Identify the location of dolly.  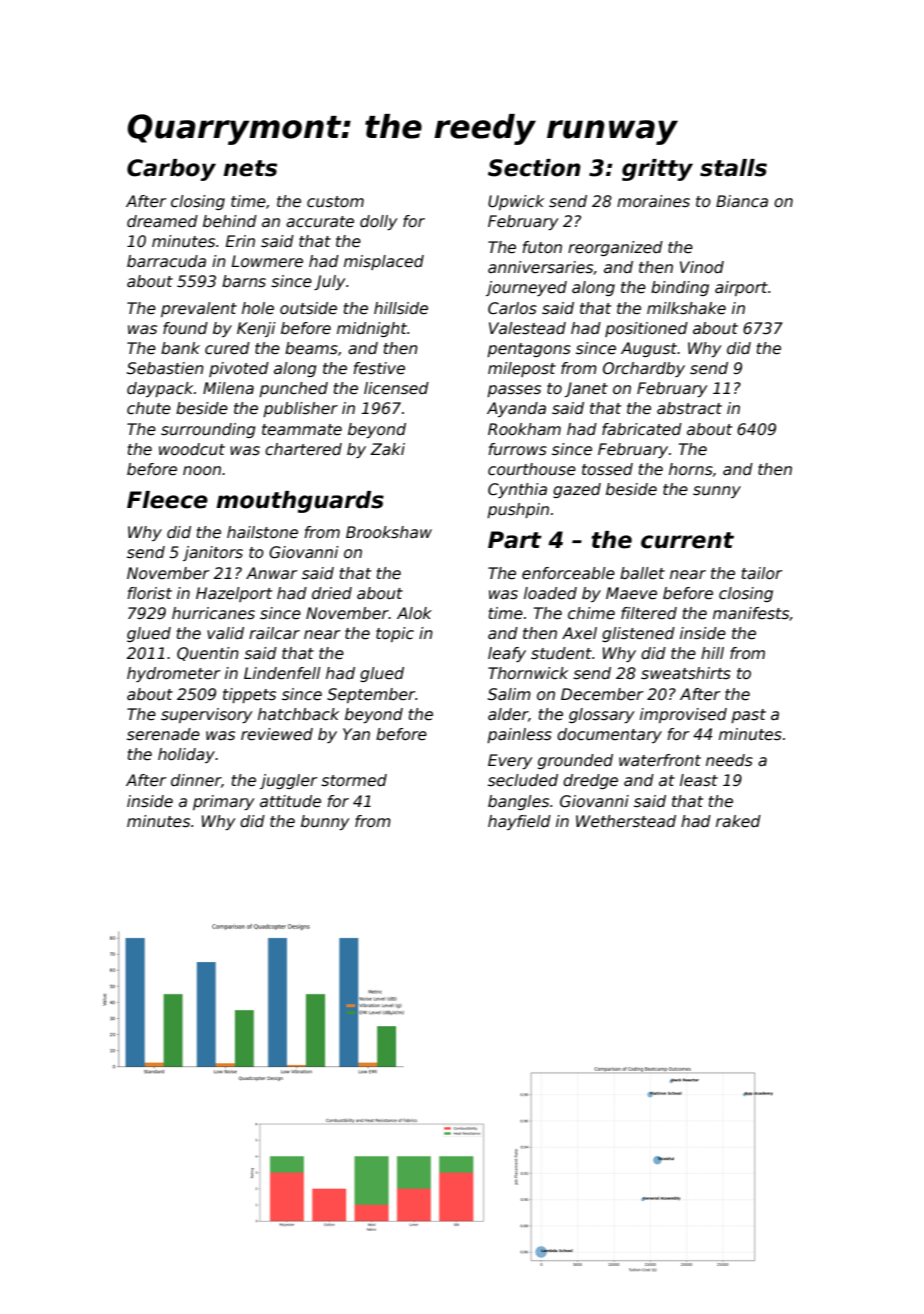
(378, 222).
